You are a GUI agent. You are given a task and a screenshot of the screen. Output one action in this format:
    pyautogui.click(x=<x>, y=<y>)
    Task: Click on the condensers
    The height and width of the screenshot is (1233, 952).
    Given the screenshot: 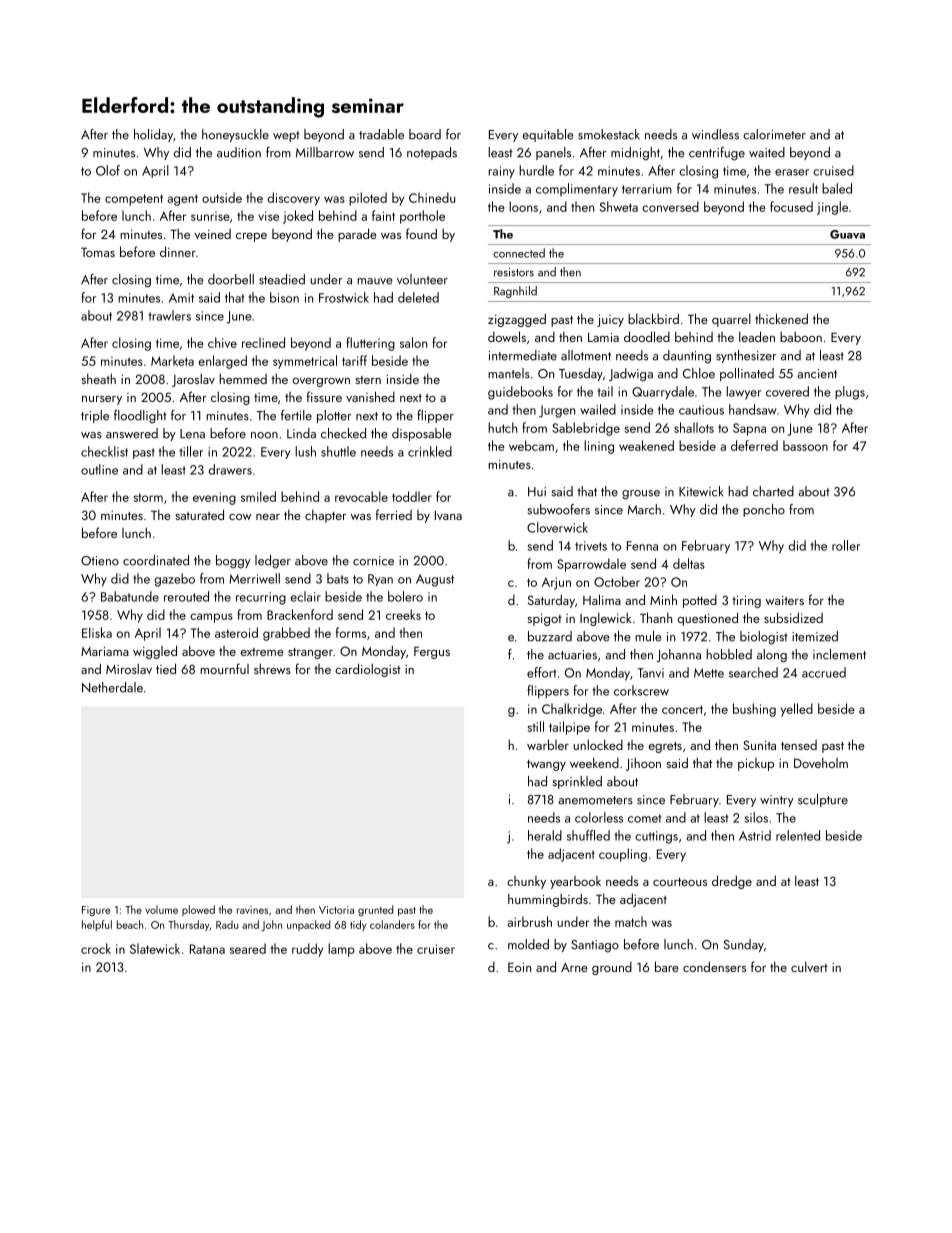 What is the action you would take?
    pyautogui.click(x=714, y=966)
